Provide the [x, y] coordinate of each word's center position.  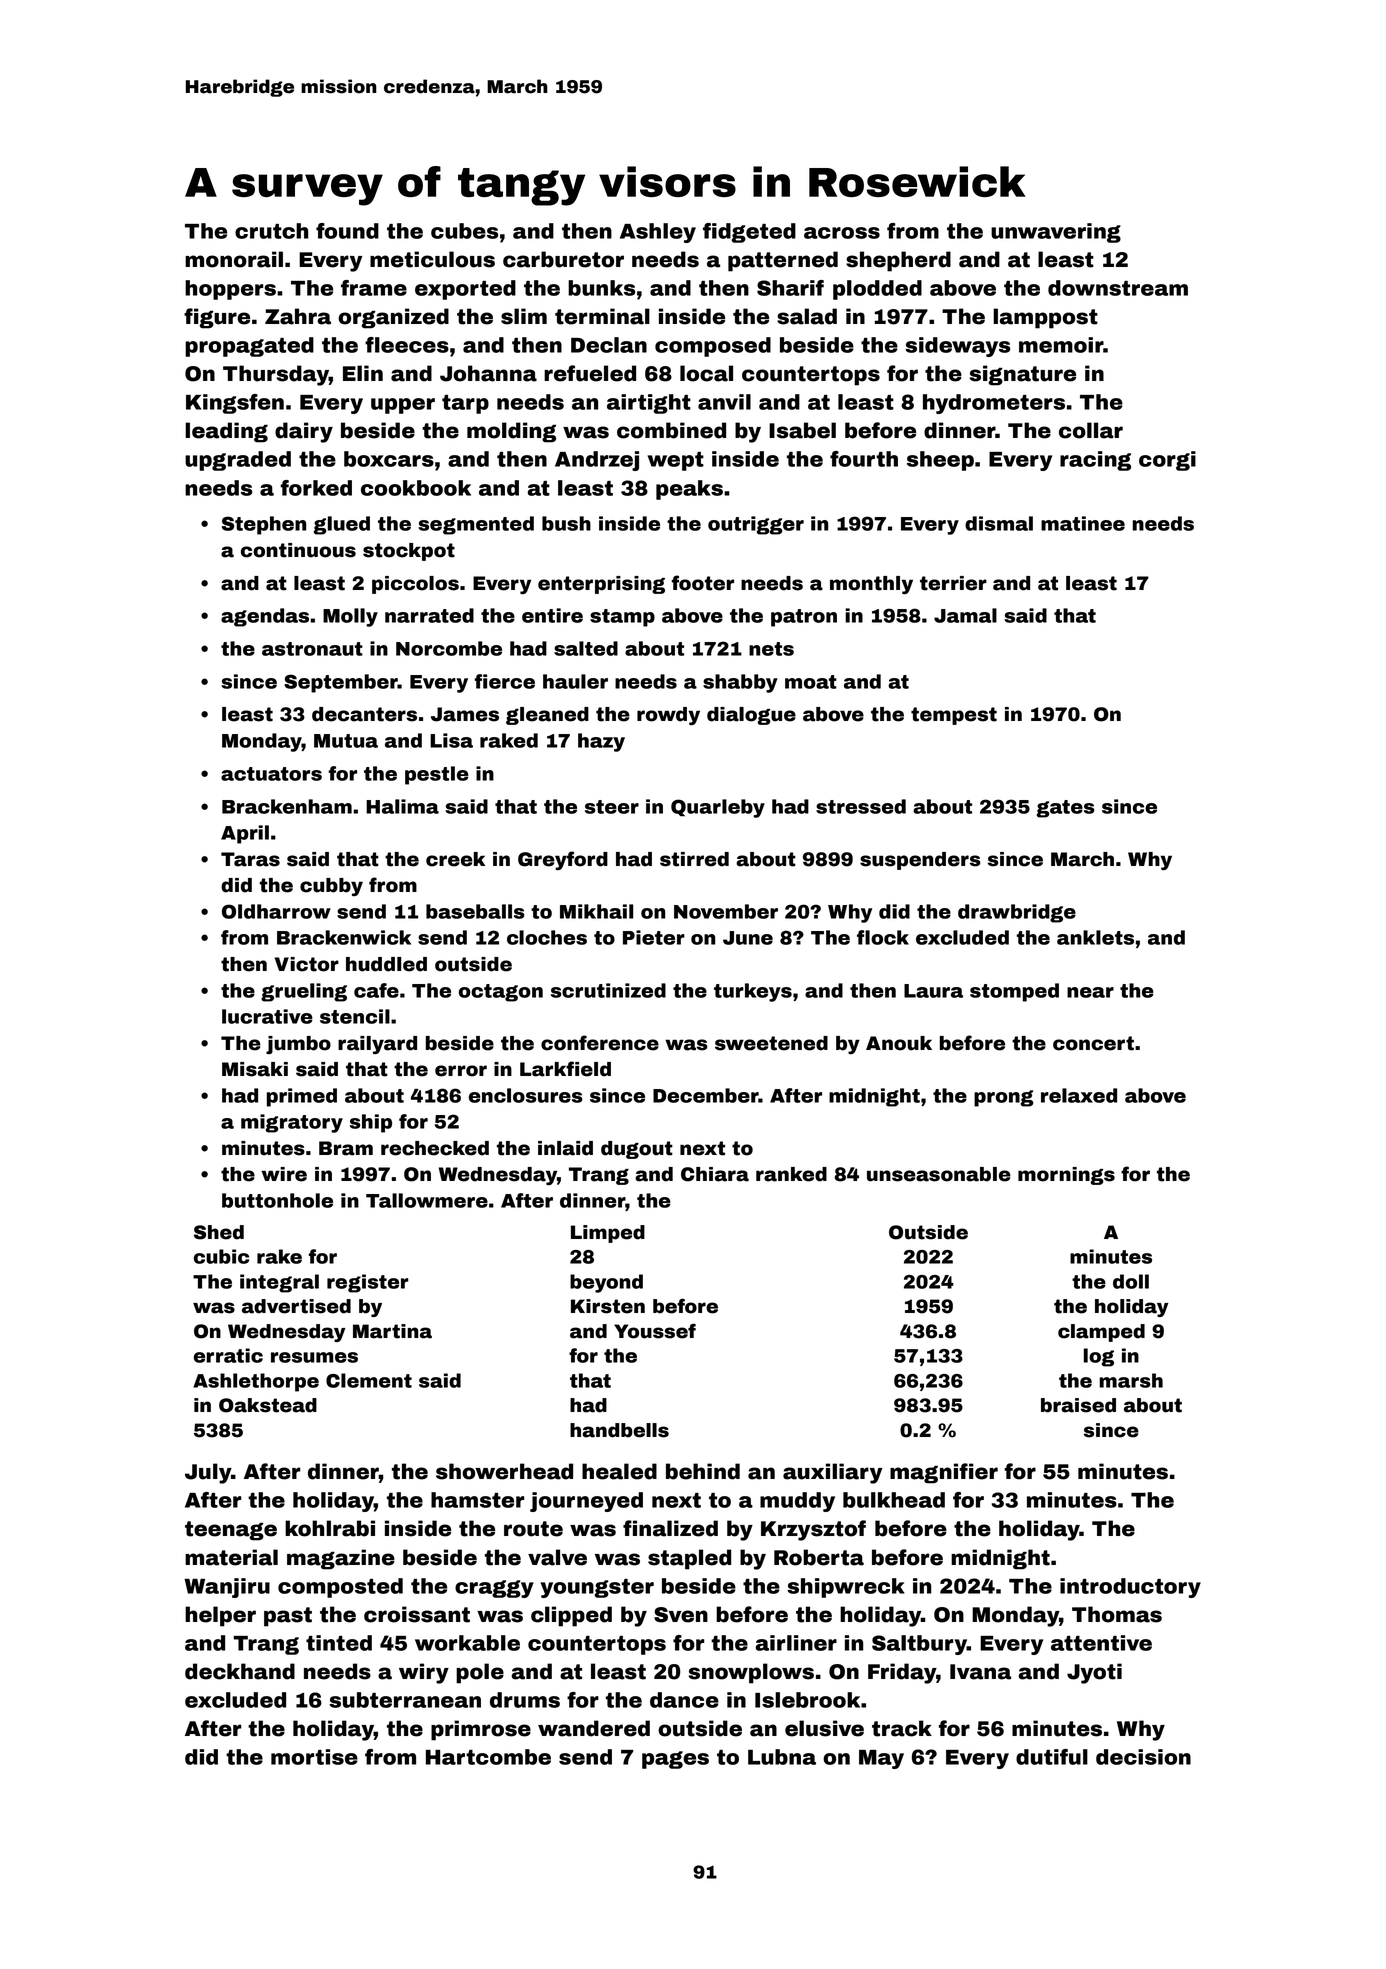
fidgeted [749, 233]
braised [1078, 1405]
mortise [314, 1757]
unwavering [1056, 233]
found [347, 231]
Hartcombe [488, 1757]
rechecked [435, 1148]
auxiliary [832, 1473]
